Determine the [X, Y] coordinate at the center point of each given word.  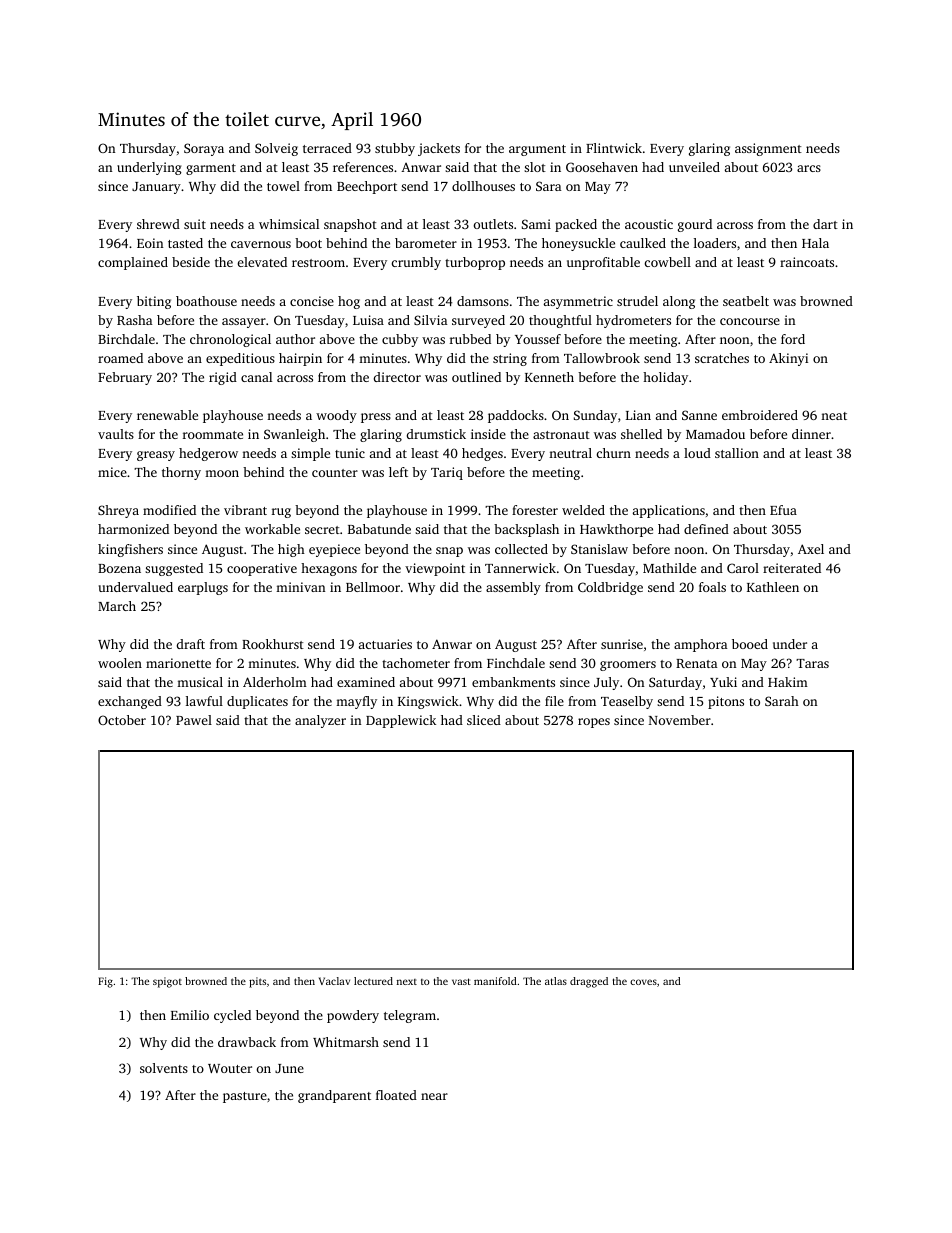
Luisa [368, 320]
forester [535, 510]
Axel [811, 549]
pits [257, 982]
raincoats [807, 262]
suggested [174, 569]
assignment [768, 149]
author [295, 339]
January [156, 188]
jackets [439, 149]
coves [643, 982]
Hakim [788, 682]
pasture [245, 1097]
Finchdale [516, 663]
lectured [373, 981]
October [122, 720]
